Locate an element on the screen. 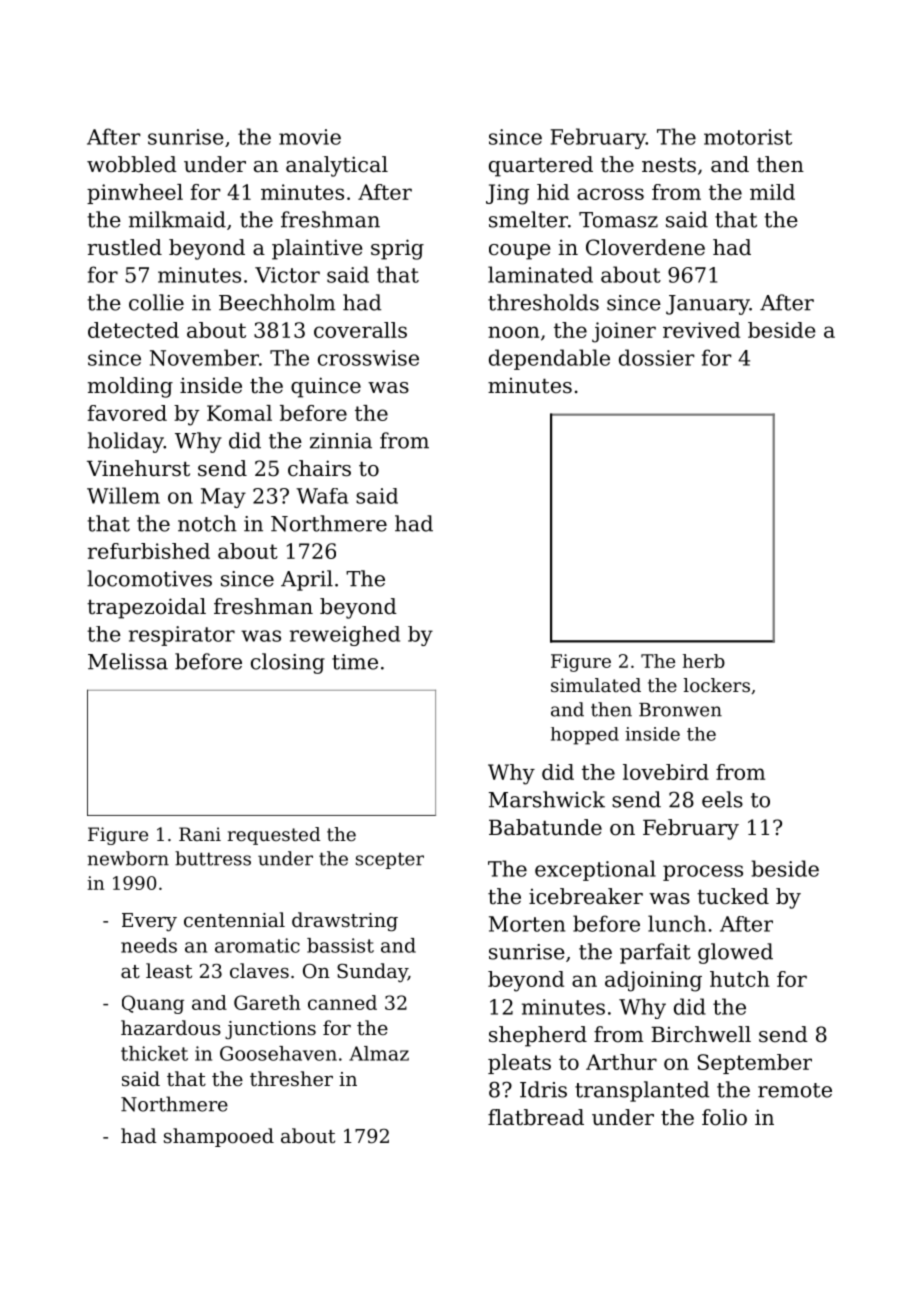 The height and width of the screenshot is (1311, 924). eels is located at coordinates (722, 799).
